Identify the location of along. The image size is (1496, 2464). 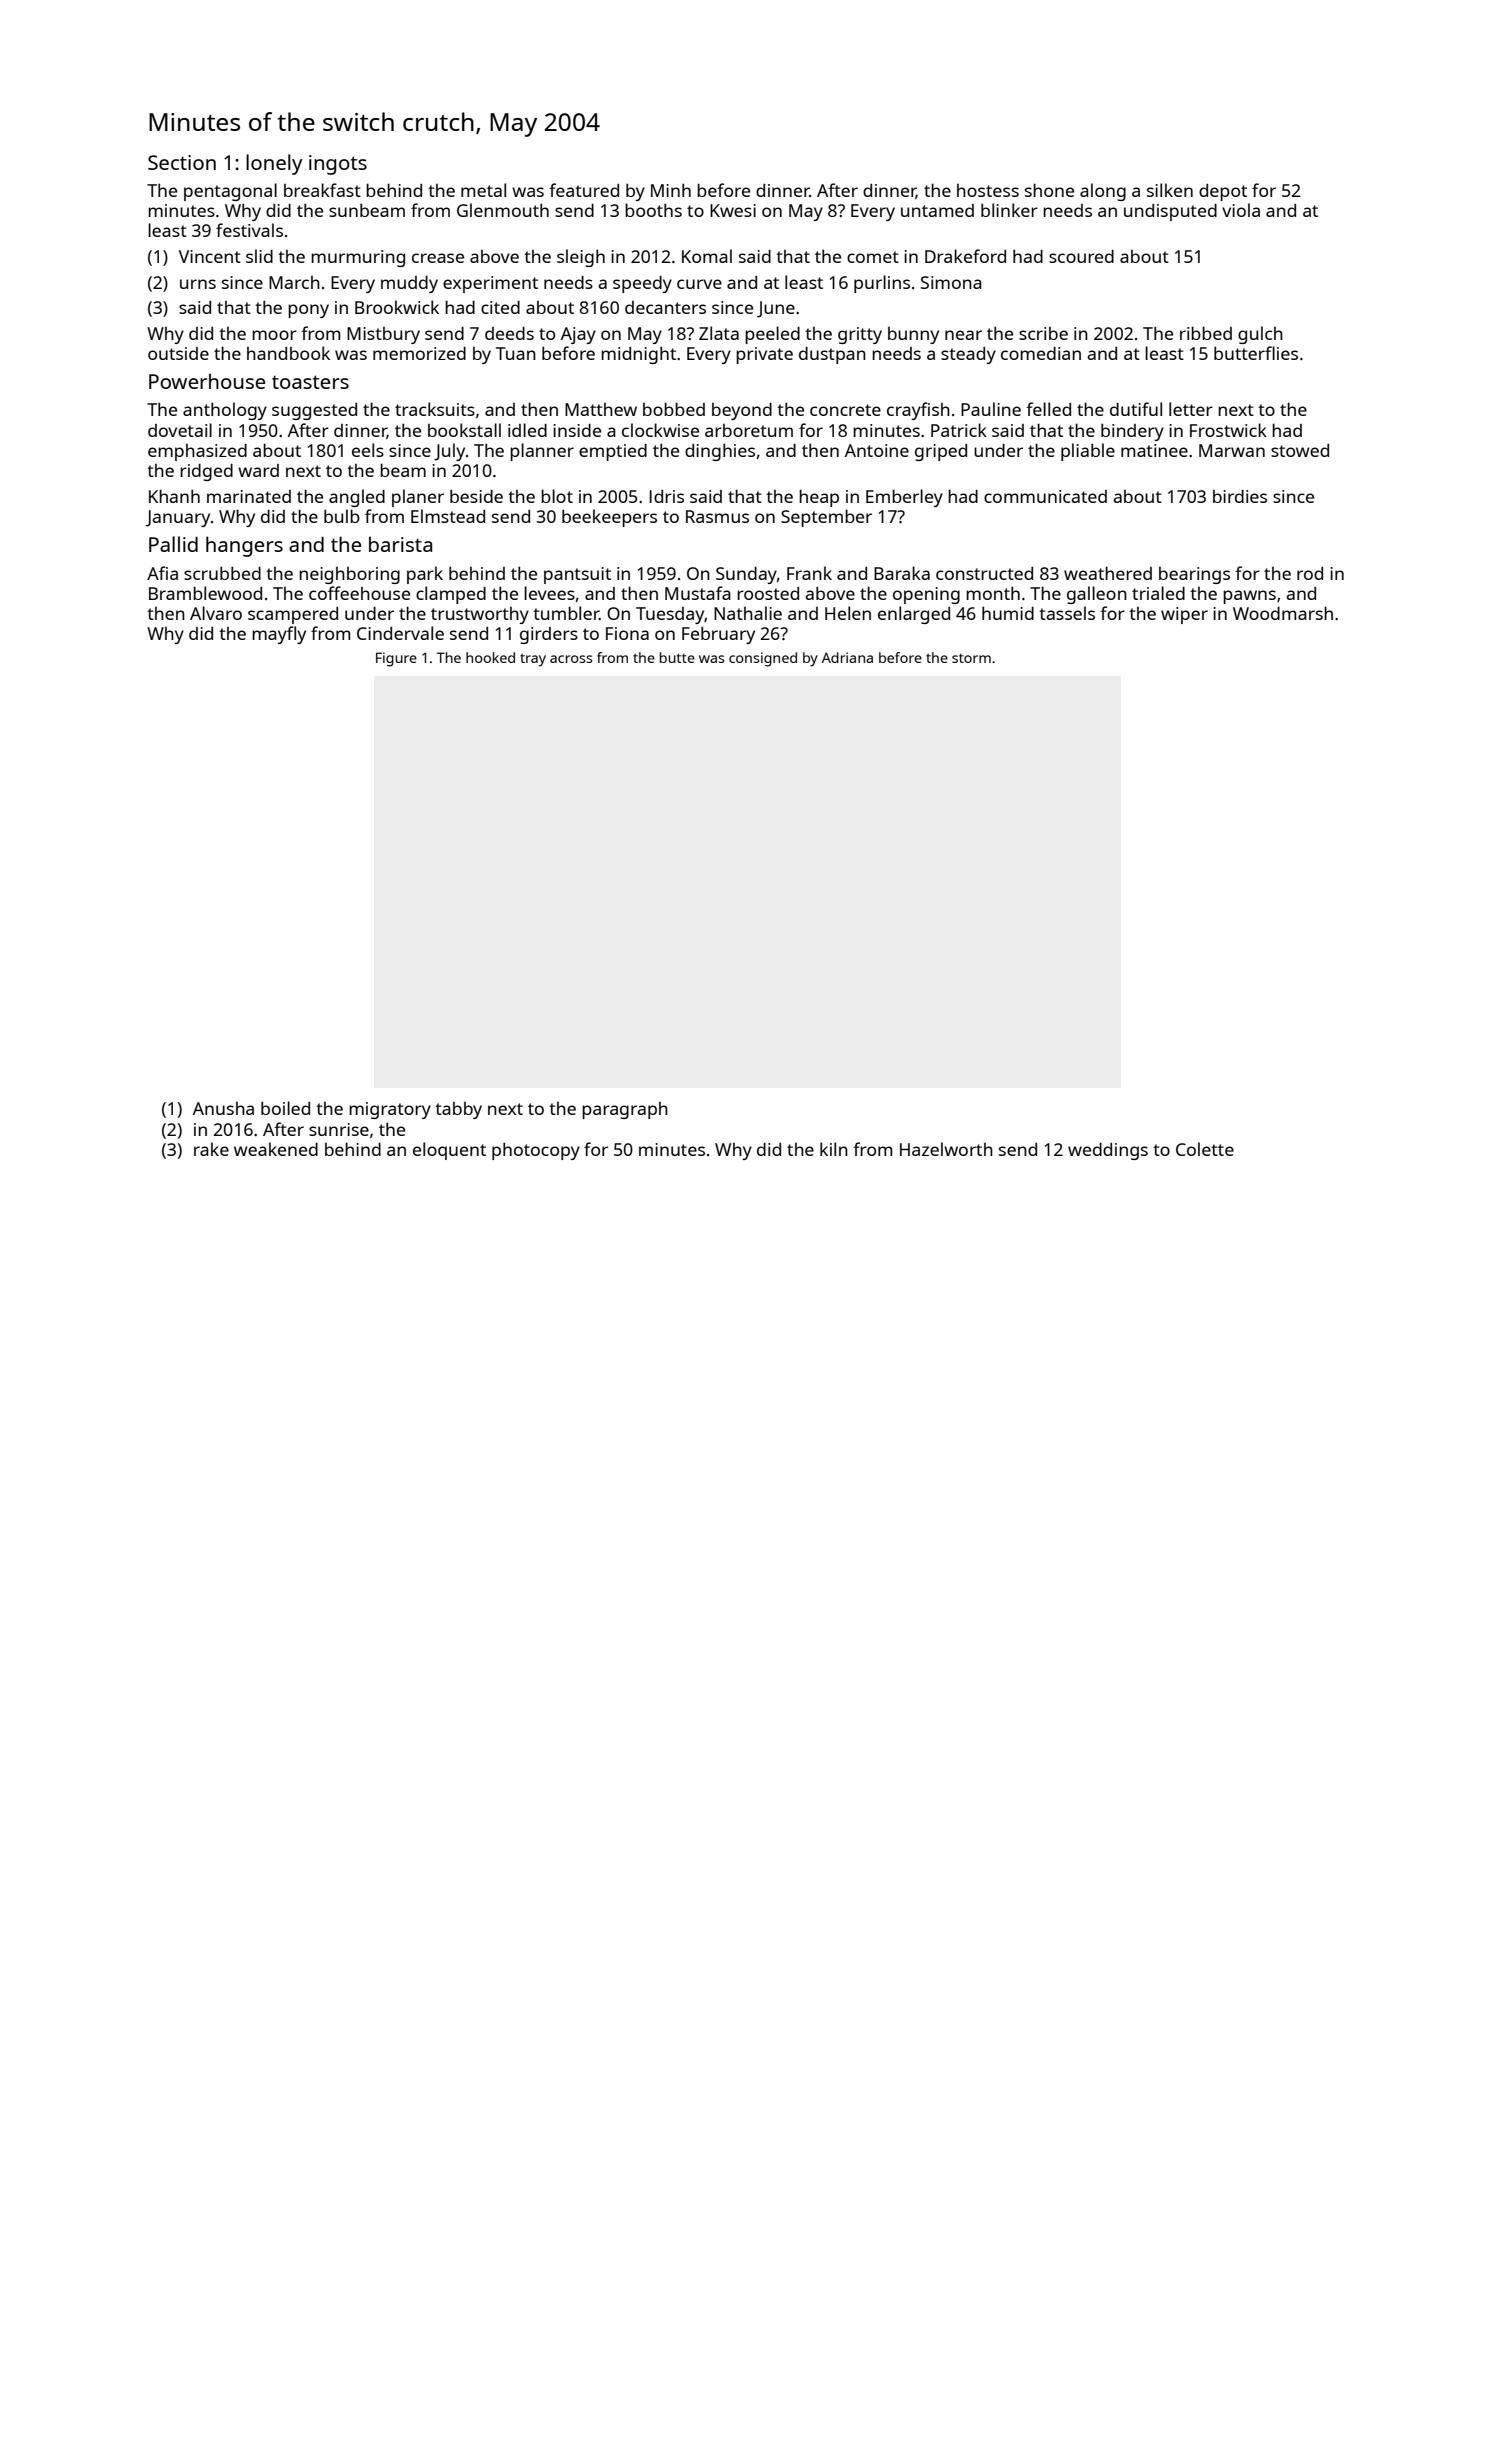
(1103, 192).
